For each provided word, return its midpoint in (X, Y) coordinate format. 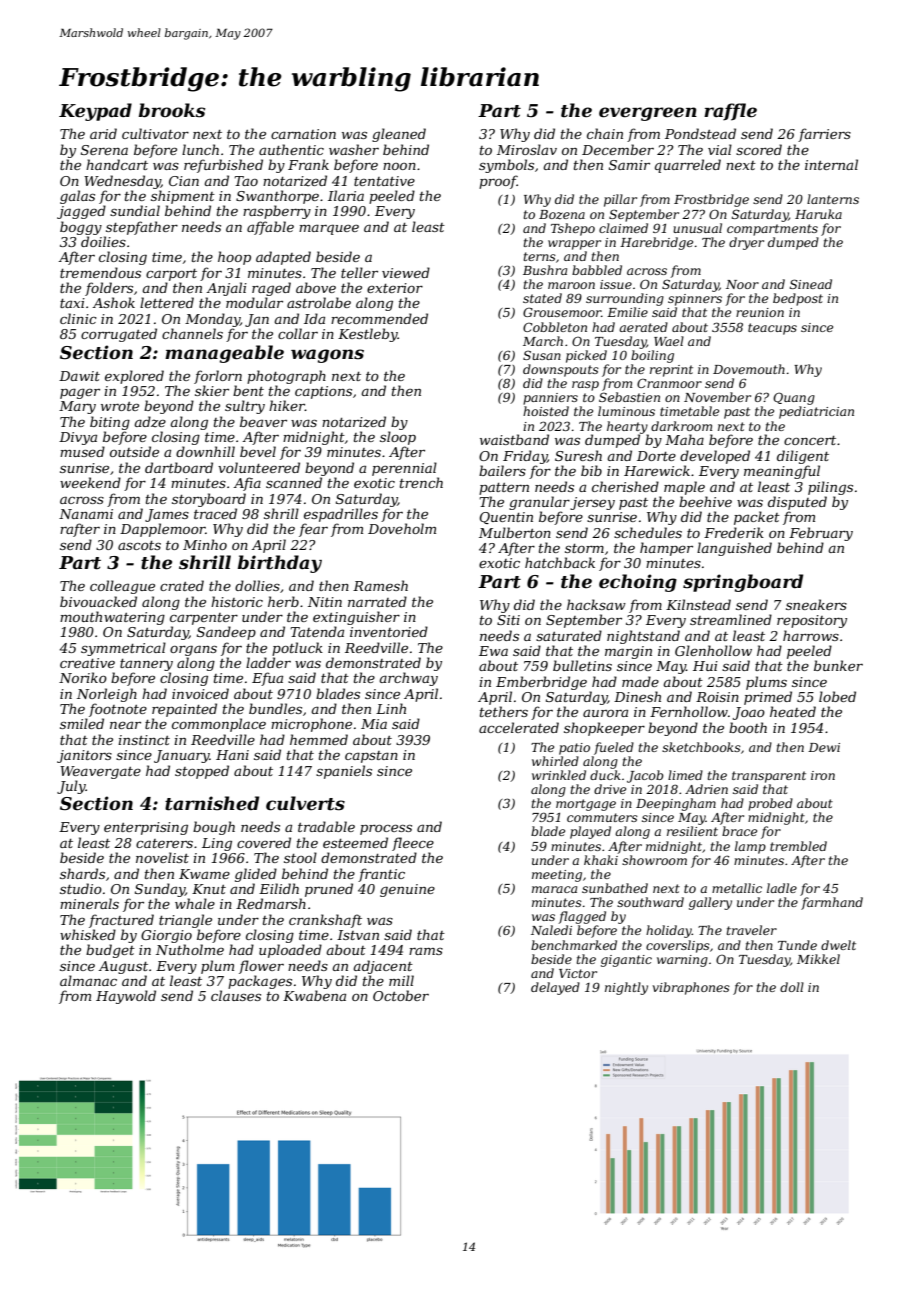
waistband (514, 439)
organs (193, 650)
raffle (730, 112)
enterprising (146, 828)
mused (82, 451)
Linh (391, 708)
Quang (794, 398)
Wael (669, 341)
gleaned (399, 135)
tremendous (100, 272)
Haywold (126, 997)
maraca (554, 889)
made (640, 681)
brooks (172, 110)
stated (542, 298)
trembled (798, 846)
